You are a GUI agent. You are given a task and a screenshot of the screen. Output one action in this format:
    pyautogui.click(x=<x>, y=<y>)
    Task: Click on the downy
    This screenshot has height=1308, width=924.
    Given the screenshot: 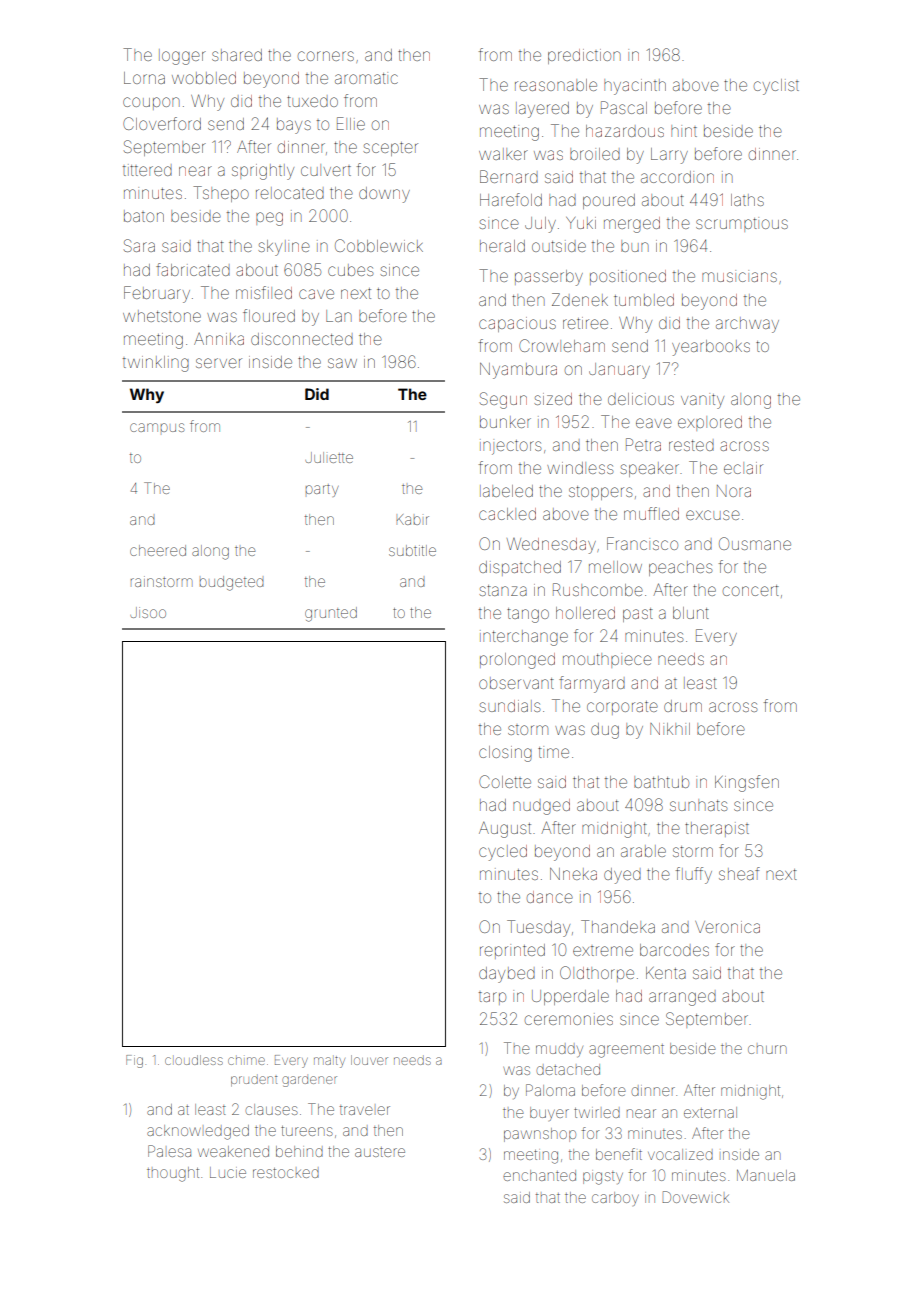 What is the action you would take?
    pyautogui.click(x=384, y=195)
